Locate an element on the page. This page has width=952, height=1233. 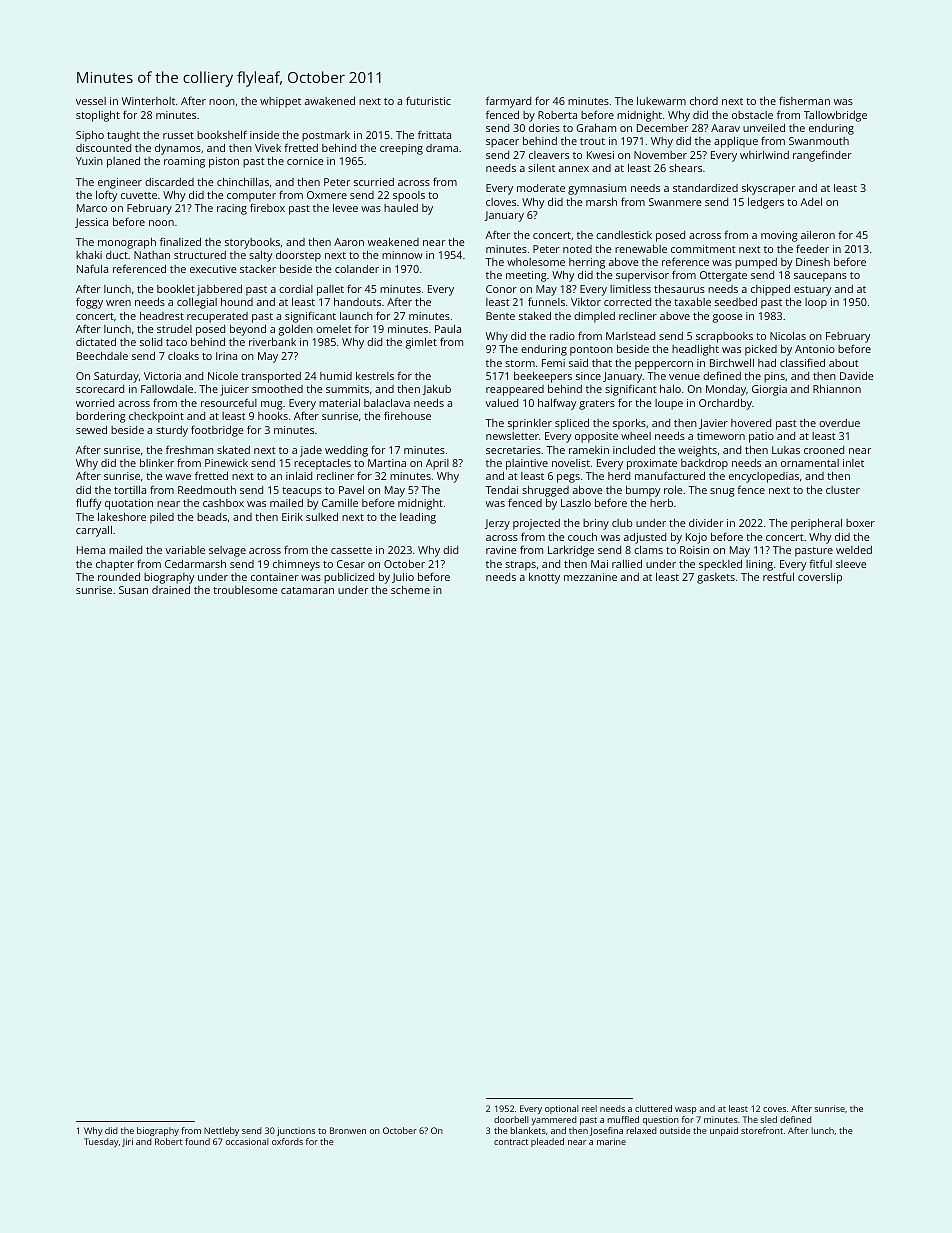
Hema is located at coordinates (91, 550).
